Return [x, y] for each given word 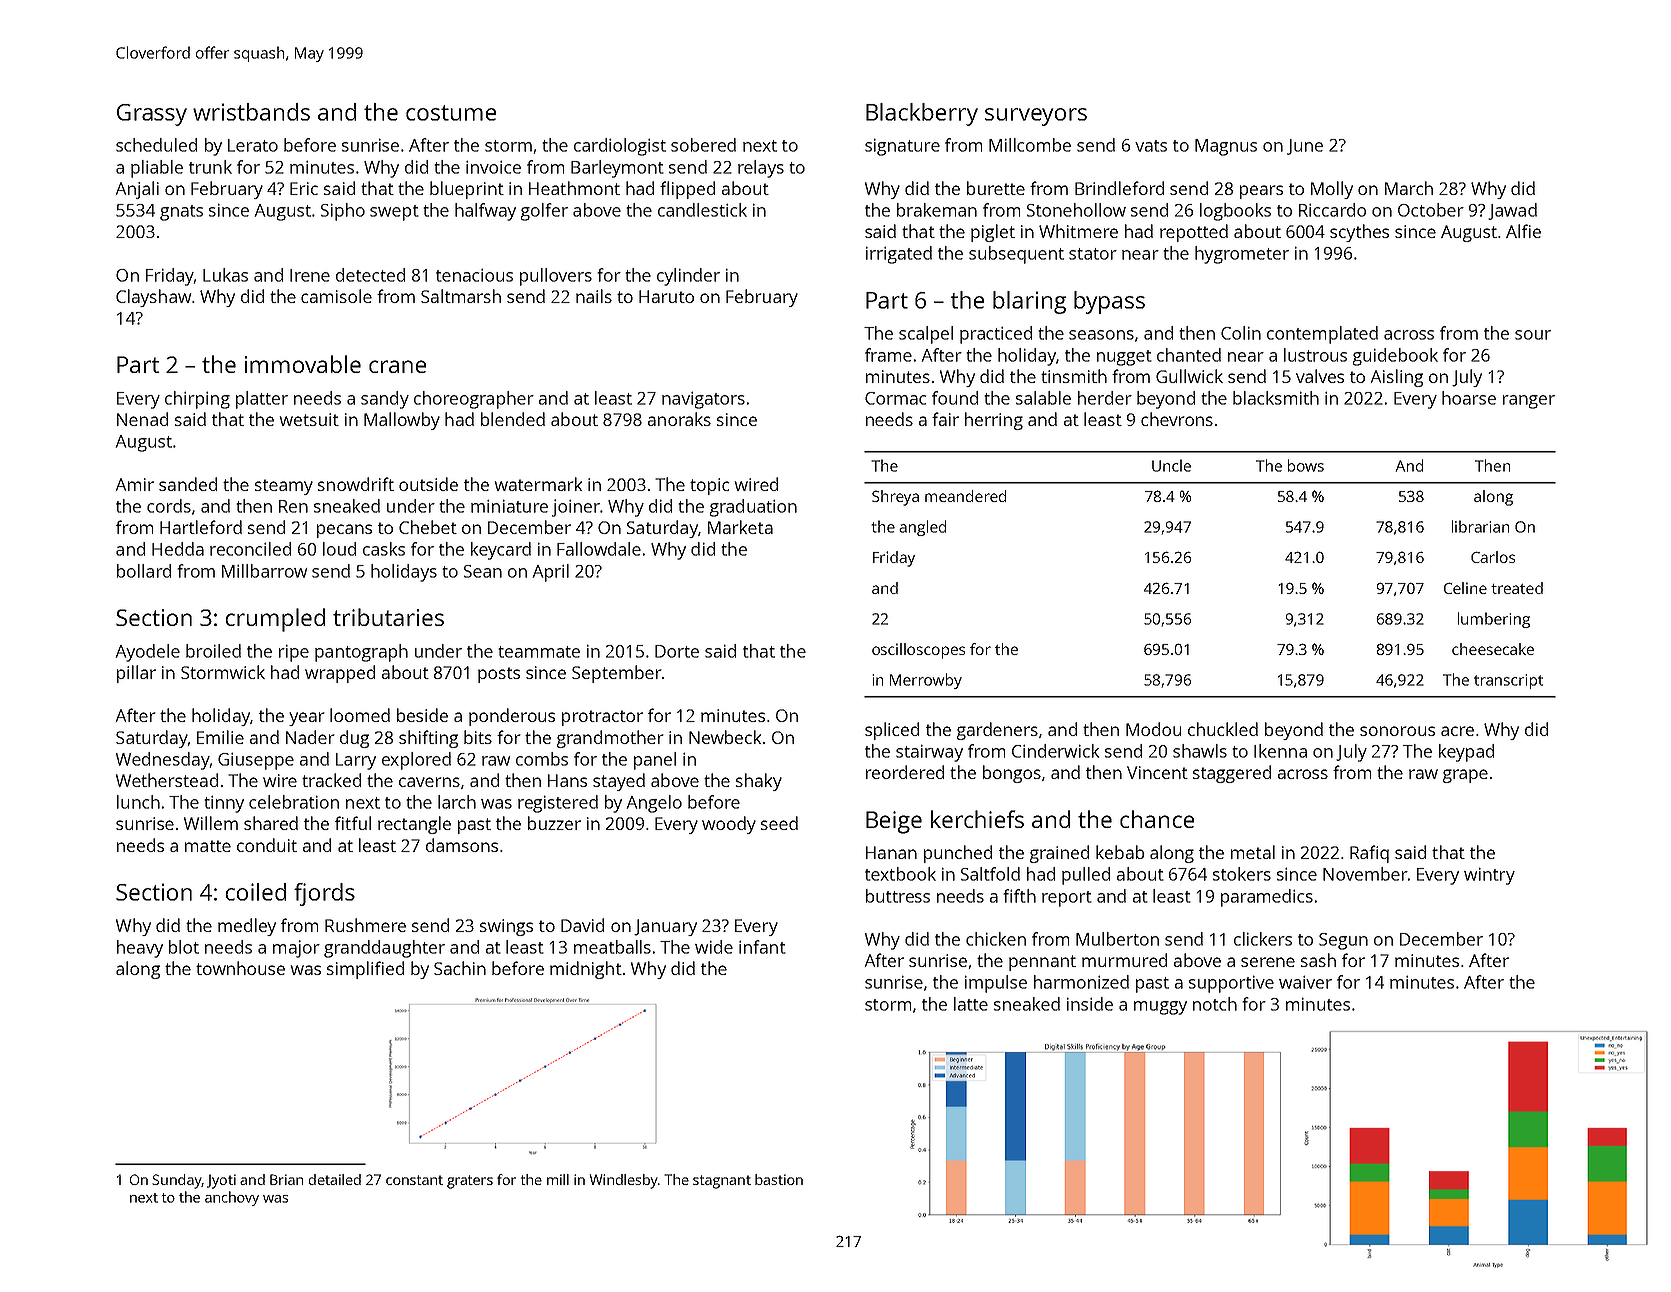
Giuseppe [256, 761]
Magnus [1226, 147]
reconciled [250, 549]
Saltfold [990, 874]
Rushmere [365, 925]
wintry [1489, 876]
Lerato [253, 145]
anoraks [679, 419]
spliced [892, 731]
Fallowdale [599, 549]
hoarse [1469, 398]
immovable [303, 364]
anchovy [232, 1198]
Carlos [1493, 557]
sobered [703, 145]
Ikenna [1280, 751]
